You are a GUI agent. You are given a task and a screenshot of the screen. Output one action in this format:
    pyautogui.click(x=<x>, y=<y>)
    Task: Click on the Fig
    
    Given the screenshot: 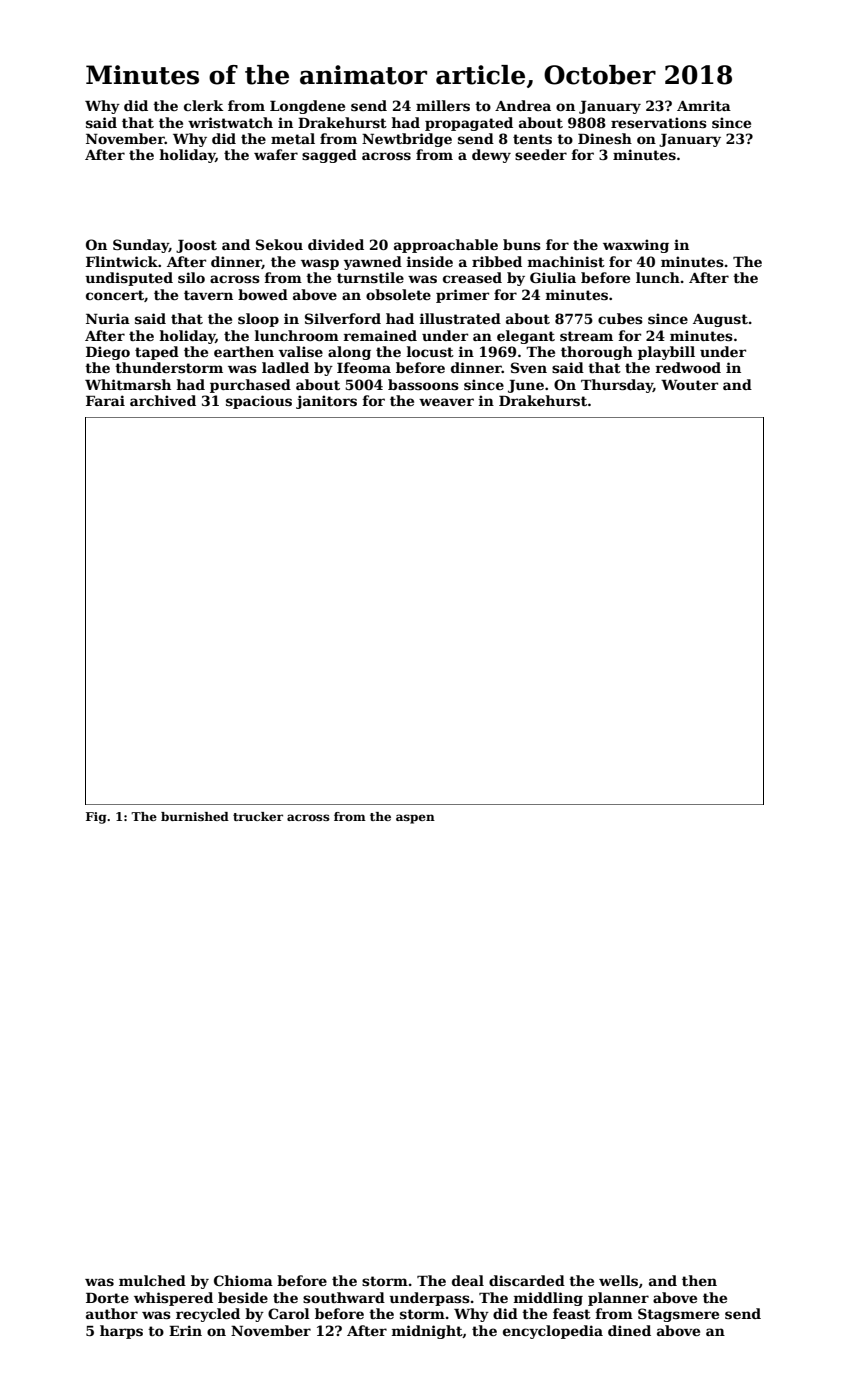 What is the action you would take?
    pyautogui.click(x=96, y=818)
